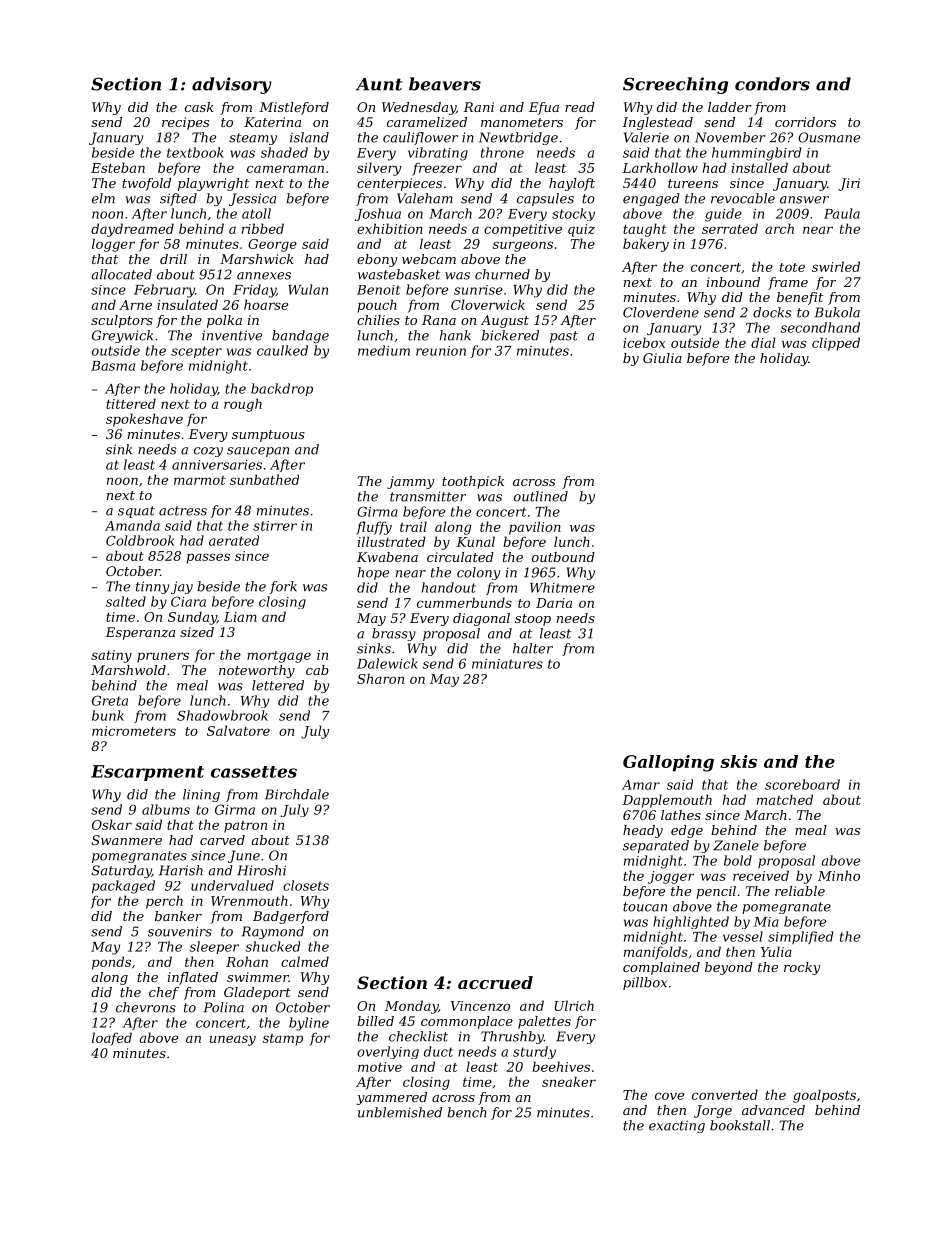 The height and width of the screenshot is (1233, 952). Describe the element at coordinates (275, 526) in the screenshot. I see `stirrer` at that location.
